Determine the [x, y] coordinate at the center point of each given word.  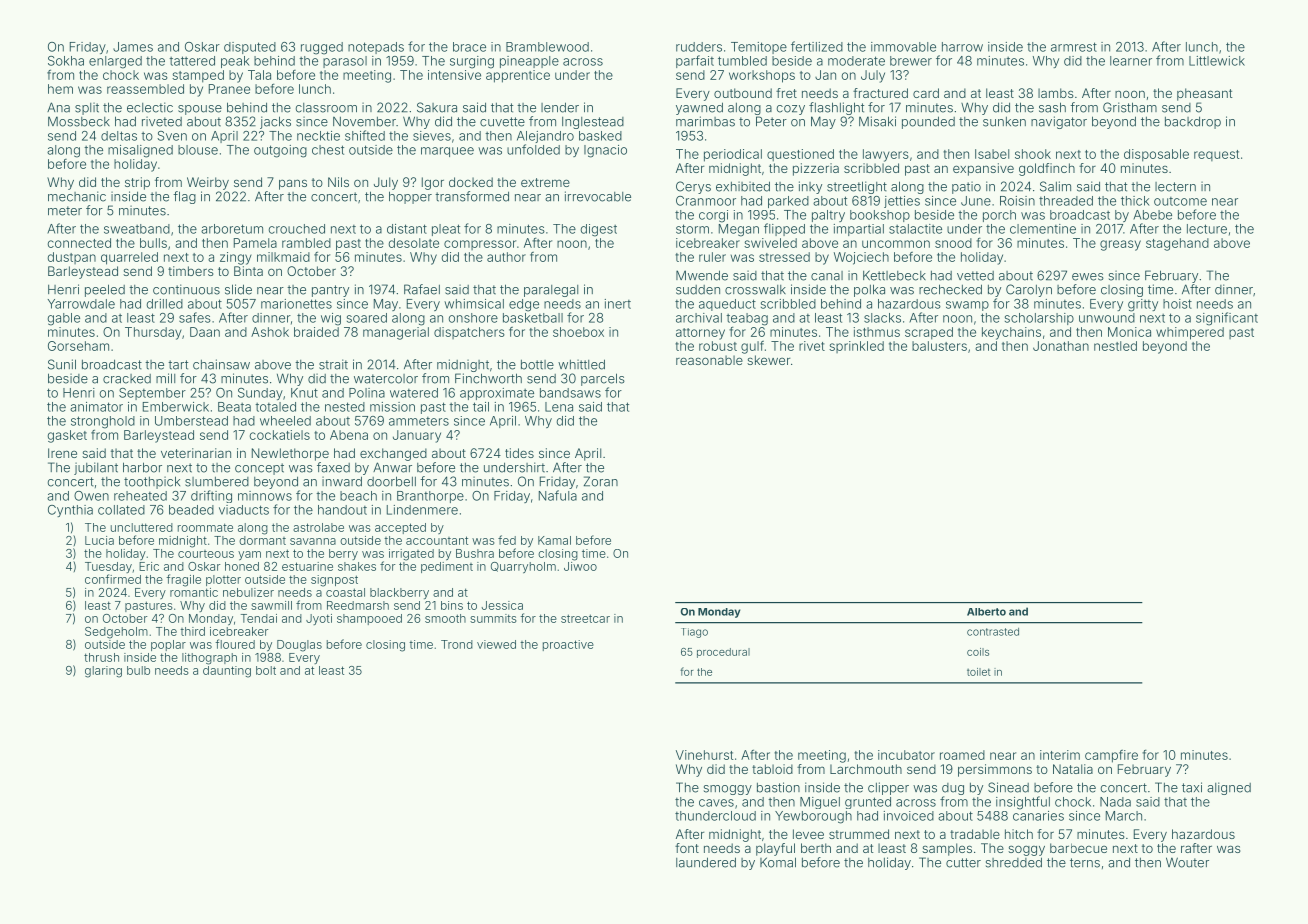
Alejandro [545, 137]
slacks [882, 318]
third [192, 631]
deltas [119, 136]
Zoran [600, 481]
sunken [1004, 121]
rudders [699, 47]
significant [1227, 319]
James [133, 47]
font [687, 848]
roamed [962, 755]
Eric [149, 566]
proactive [568, 645]
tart [178, 365]
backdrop [1193, 122]
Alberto [986, 612]
